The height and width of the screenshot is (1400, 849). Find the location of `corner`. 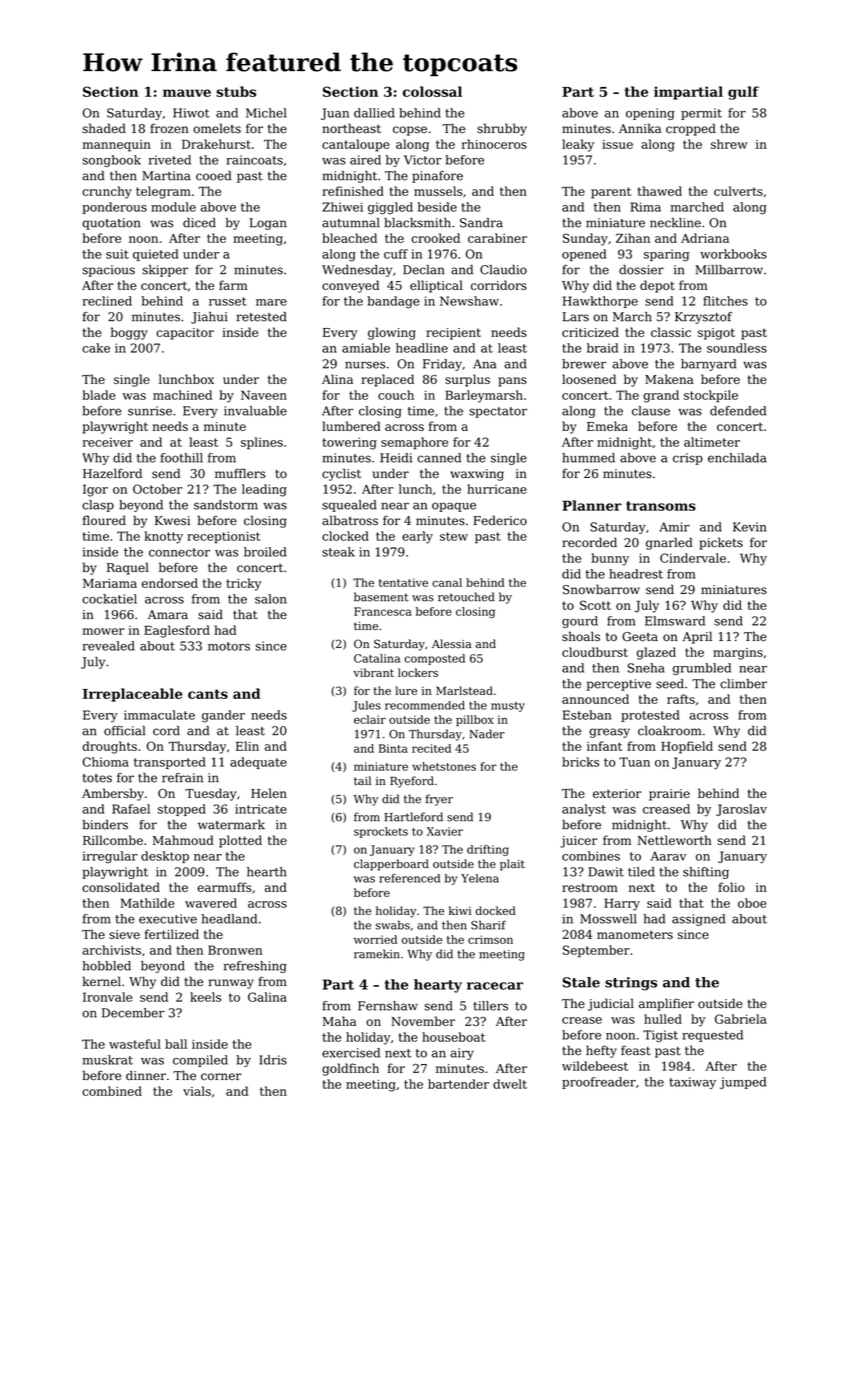

corner is located at coordinates (221, 1077).
